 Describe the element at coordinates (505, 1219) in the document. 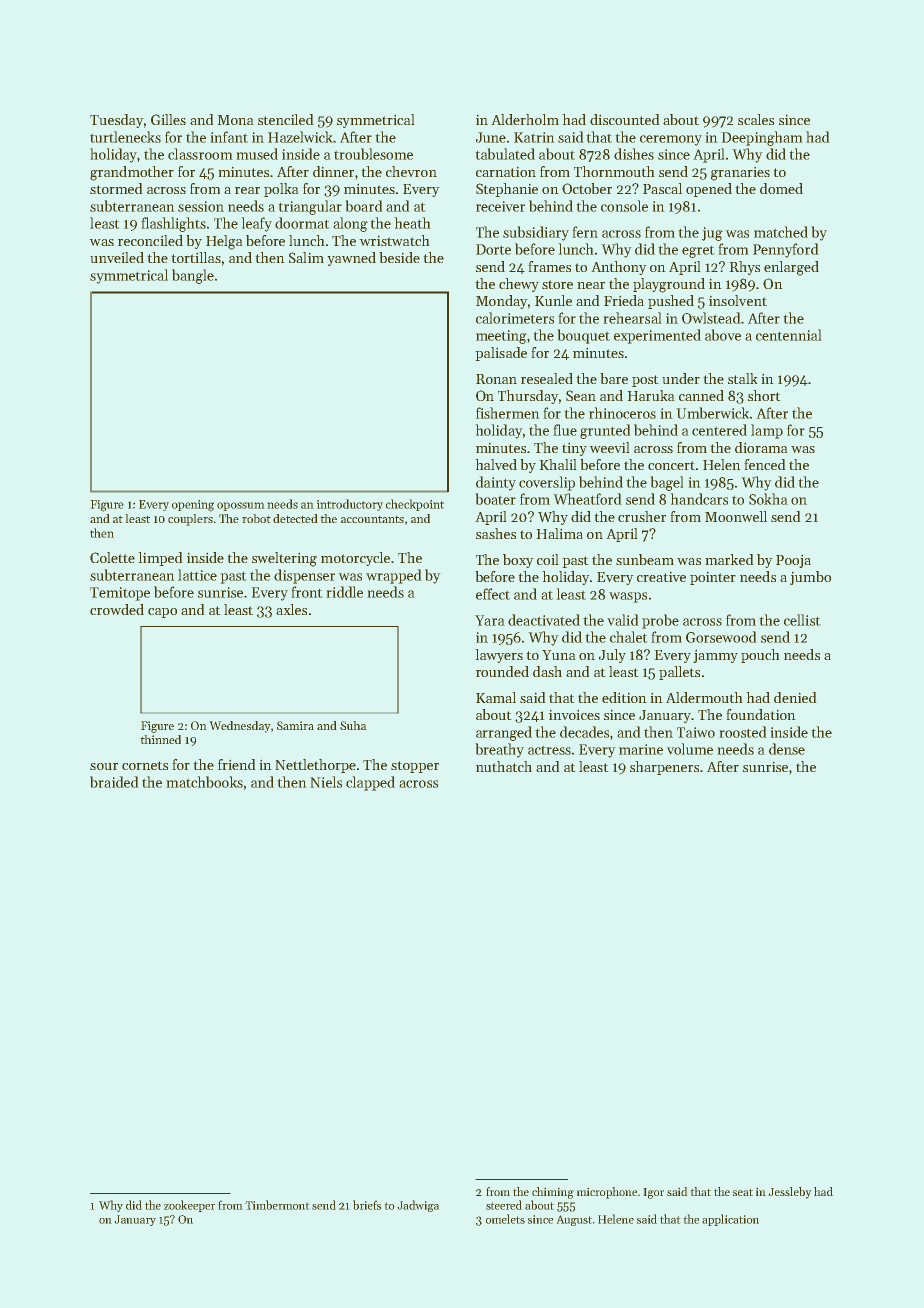

I see `omelets` at that location.
